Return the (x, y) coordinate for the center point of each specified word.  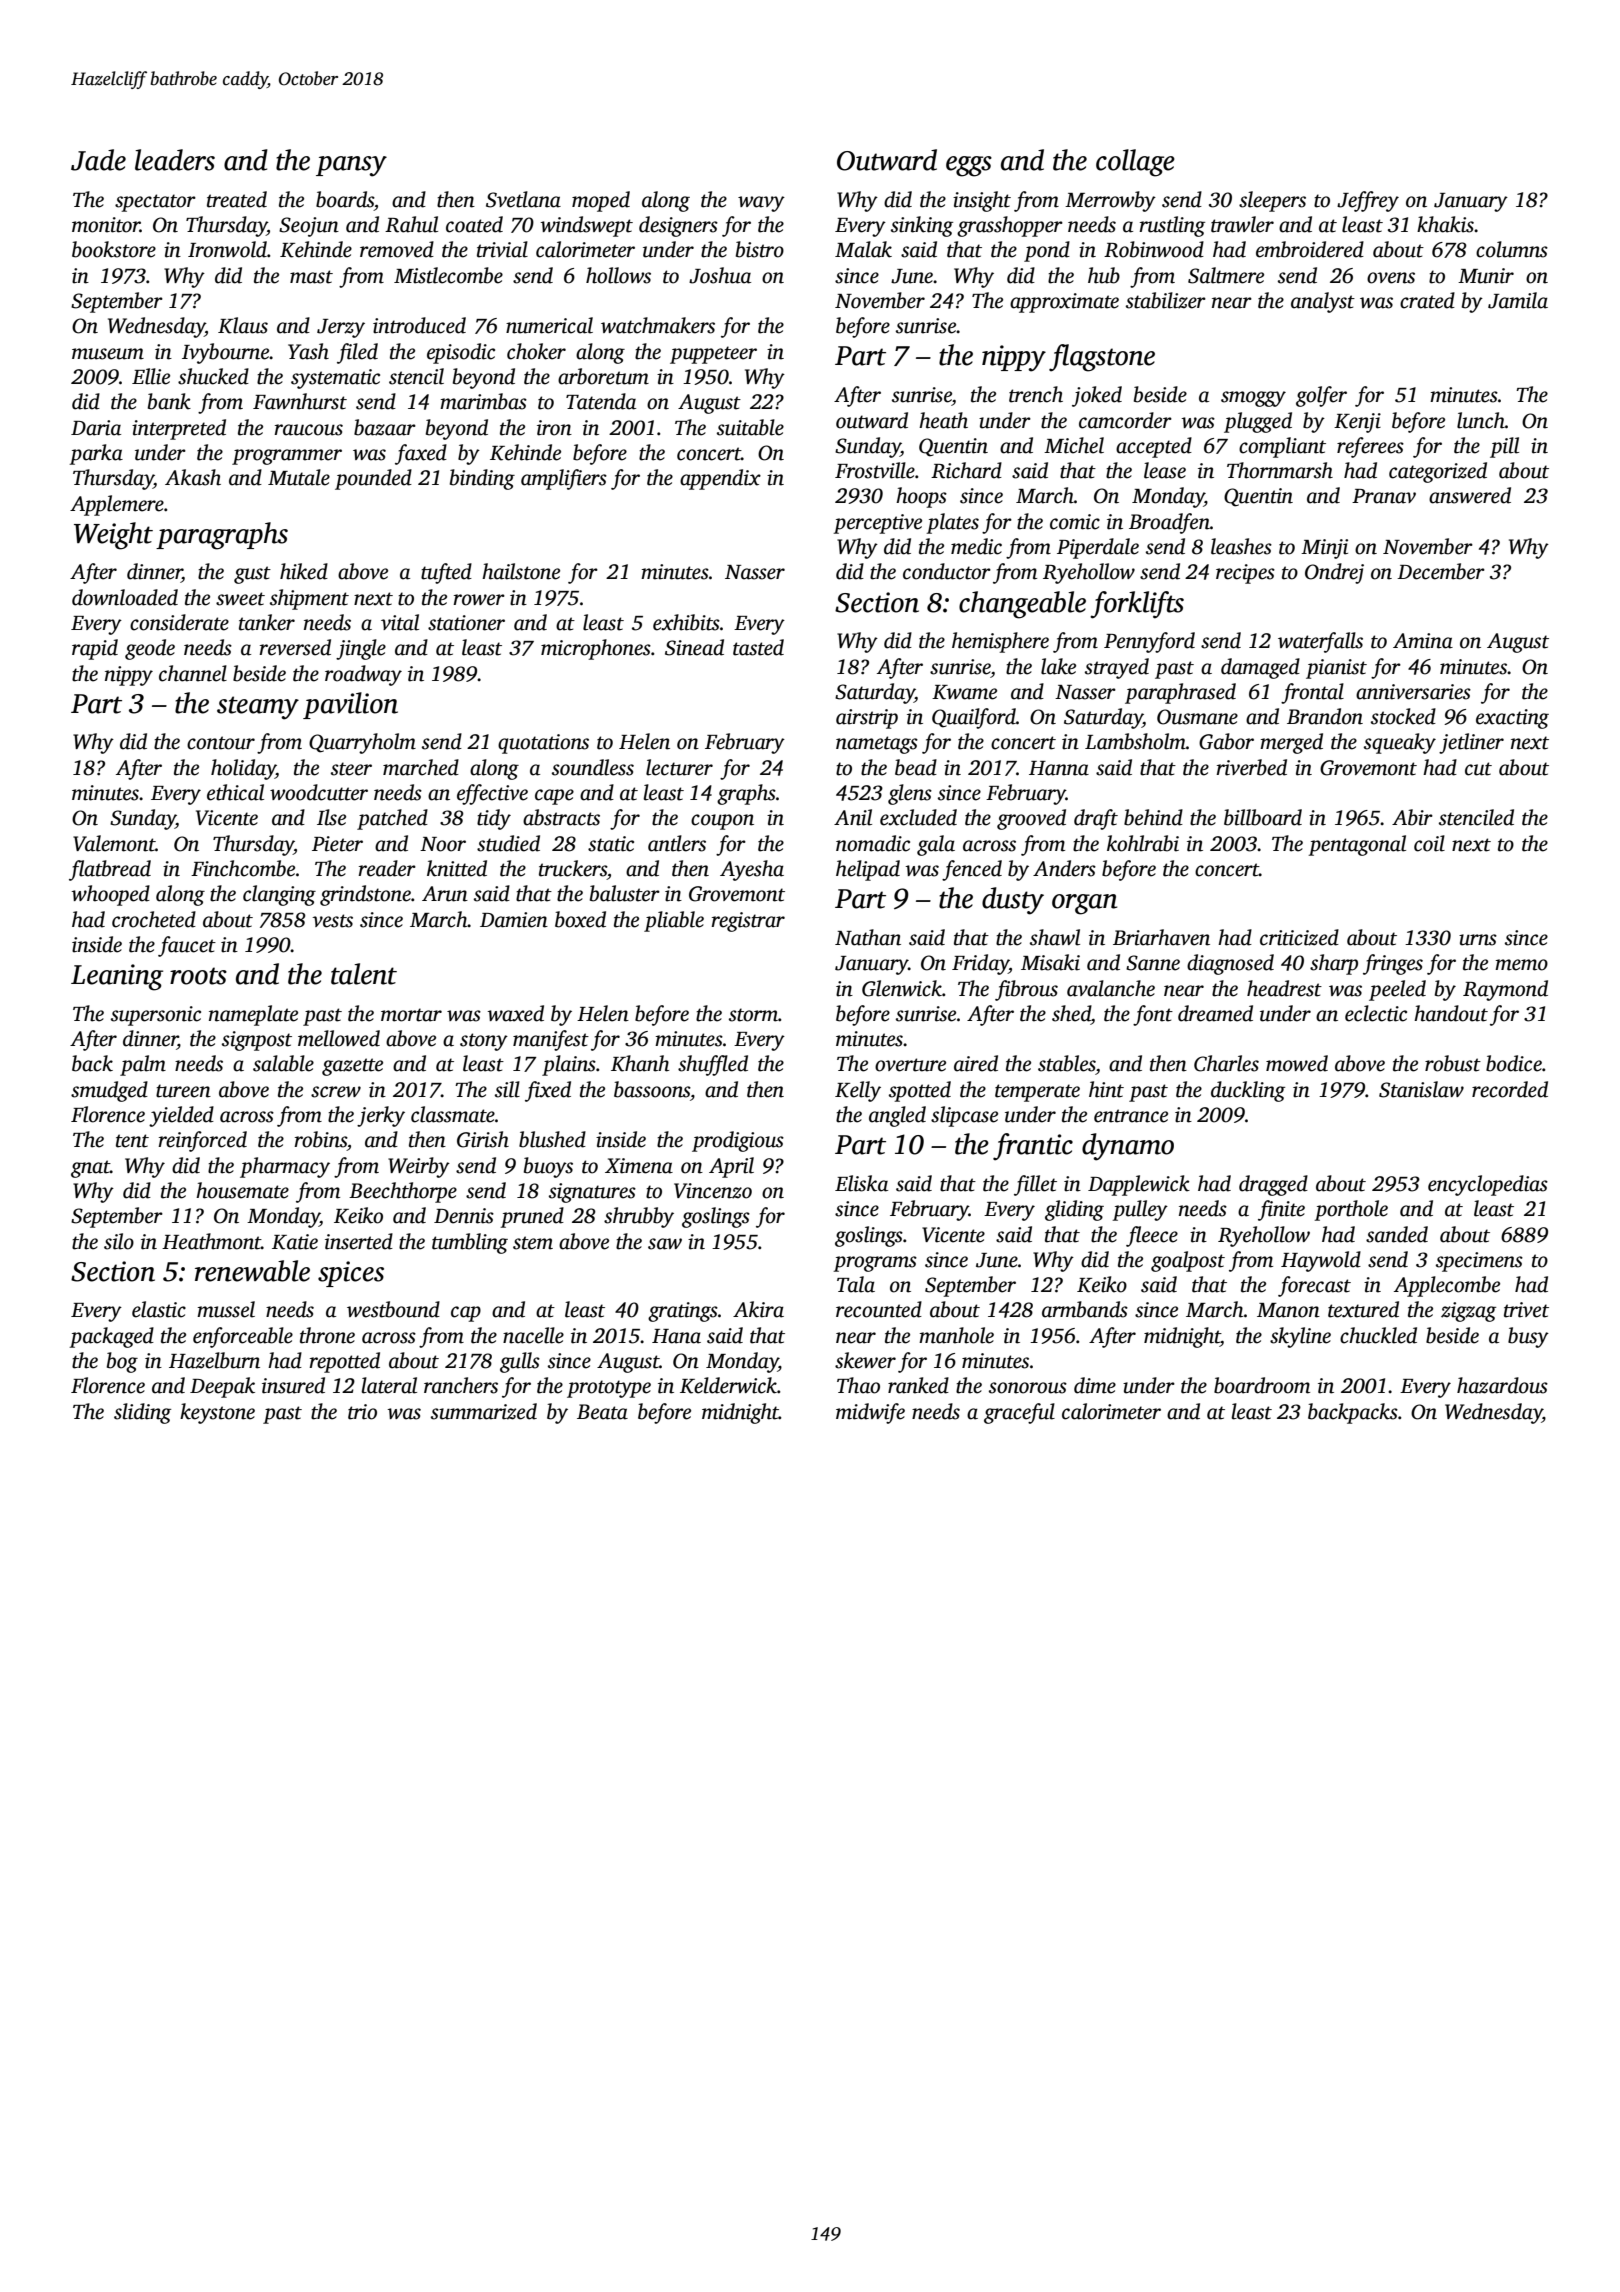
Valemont (114, 843)
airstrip (867, 719)
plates (952, 523)
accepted (1154, 447)
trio (362, 1412)
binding (482, 479)
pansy (351, 166)
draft (1096, 819)
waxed (515, 1013)
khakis (1445, 224)
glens (910, 794)
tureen (183, 1091)
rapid (95, 649)
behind (1153, 817)
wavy (761, 204)
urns (1478, 940)
